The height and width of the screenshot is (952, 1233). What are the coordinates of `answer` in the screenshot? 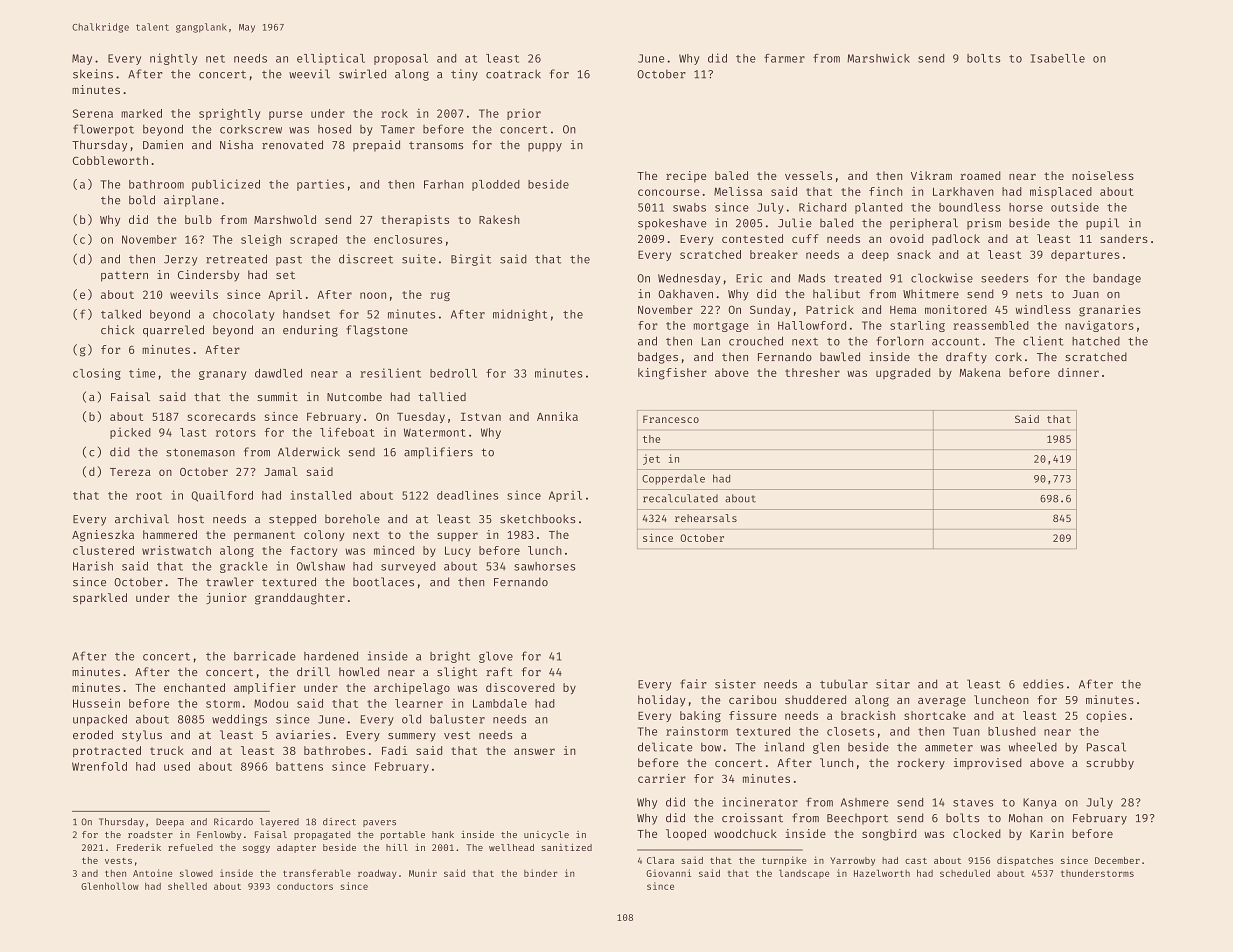 It's located at (534, 751).
